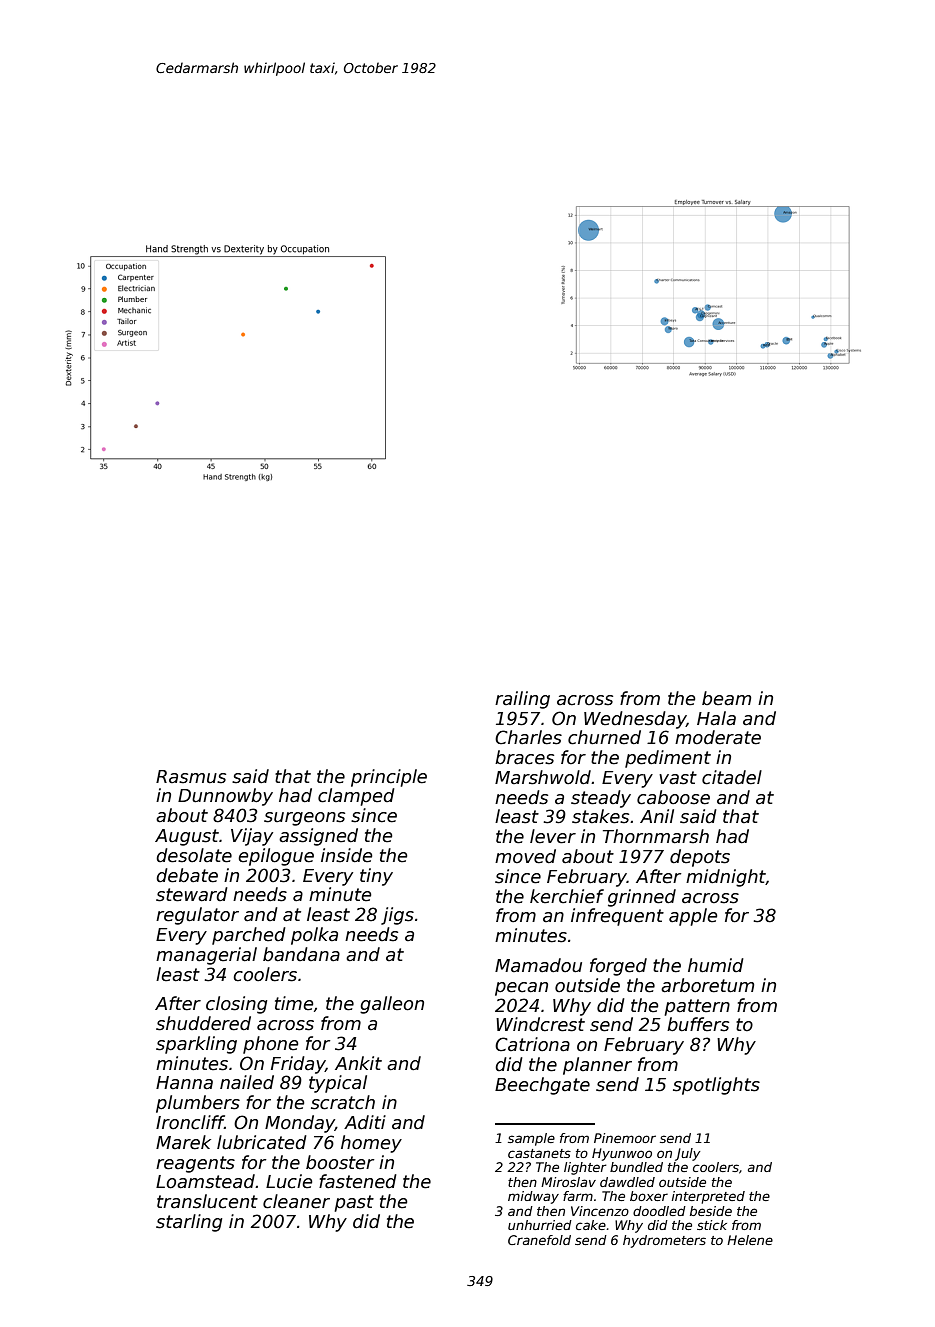 The width and height of the screenshot is (935, 1327). I want to click on churned, so click(604, 737).
